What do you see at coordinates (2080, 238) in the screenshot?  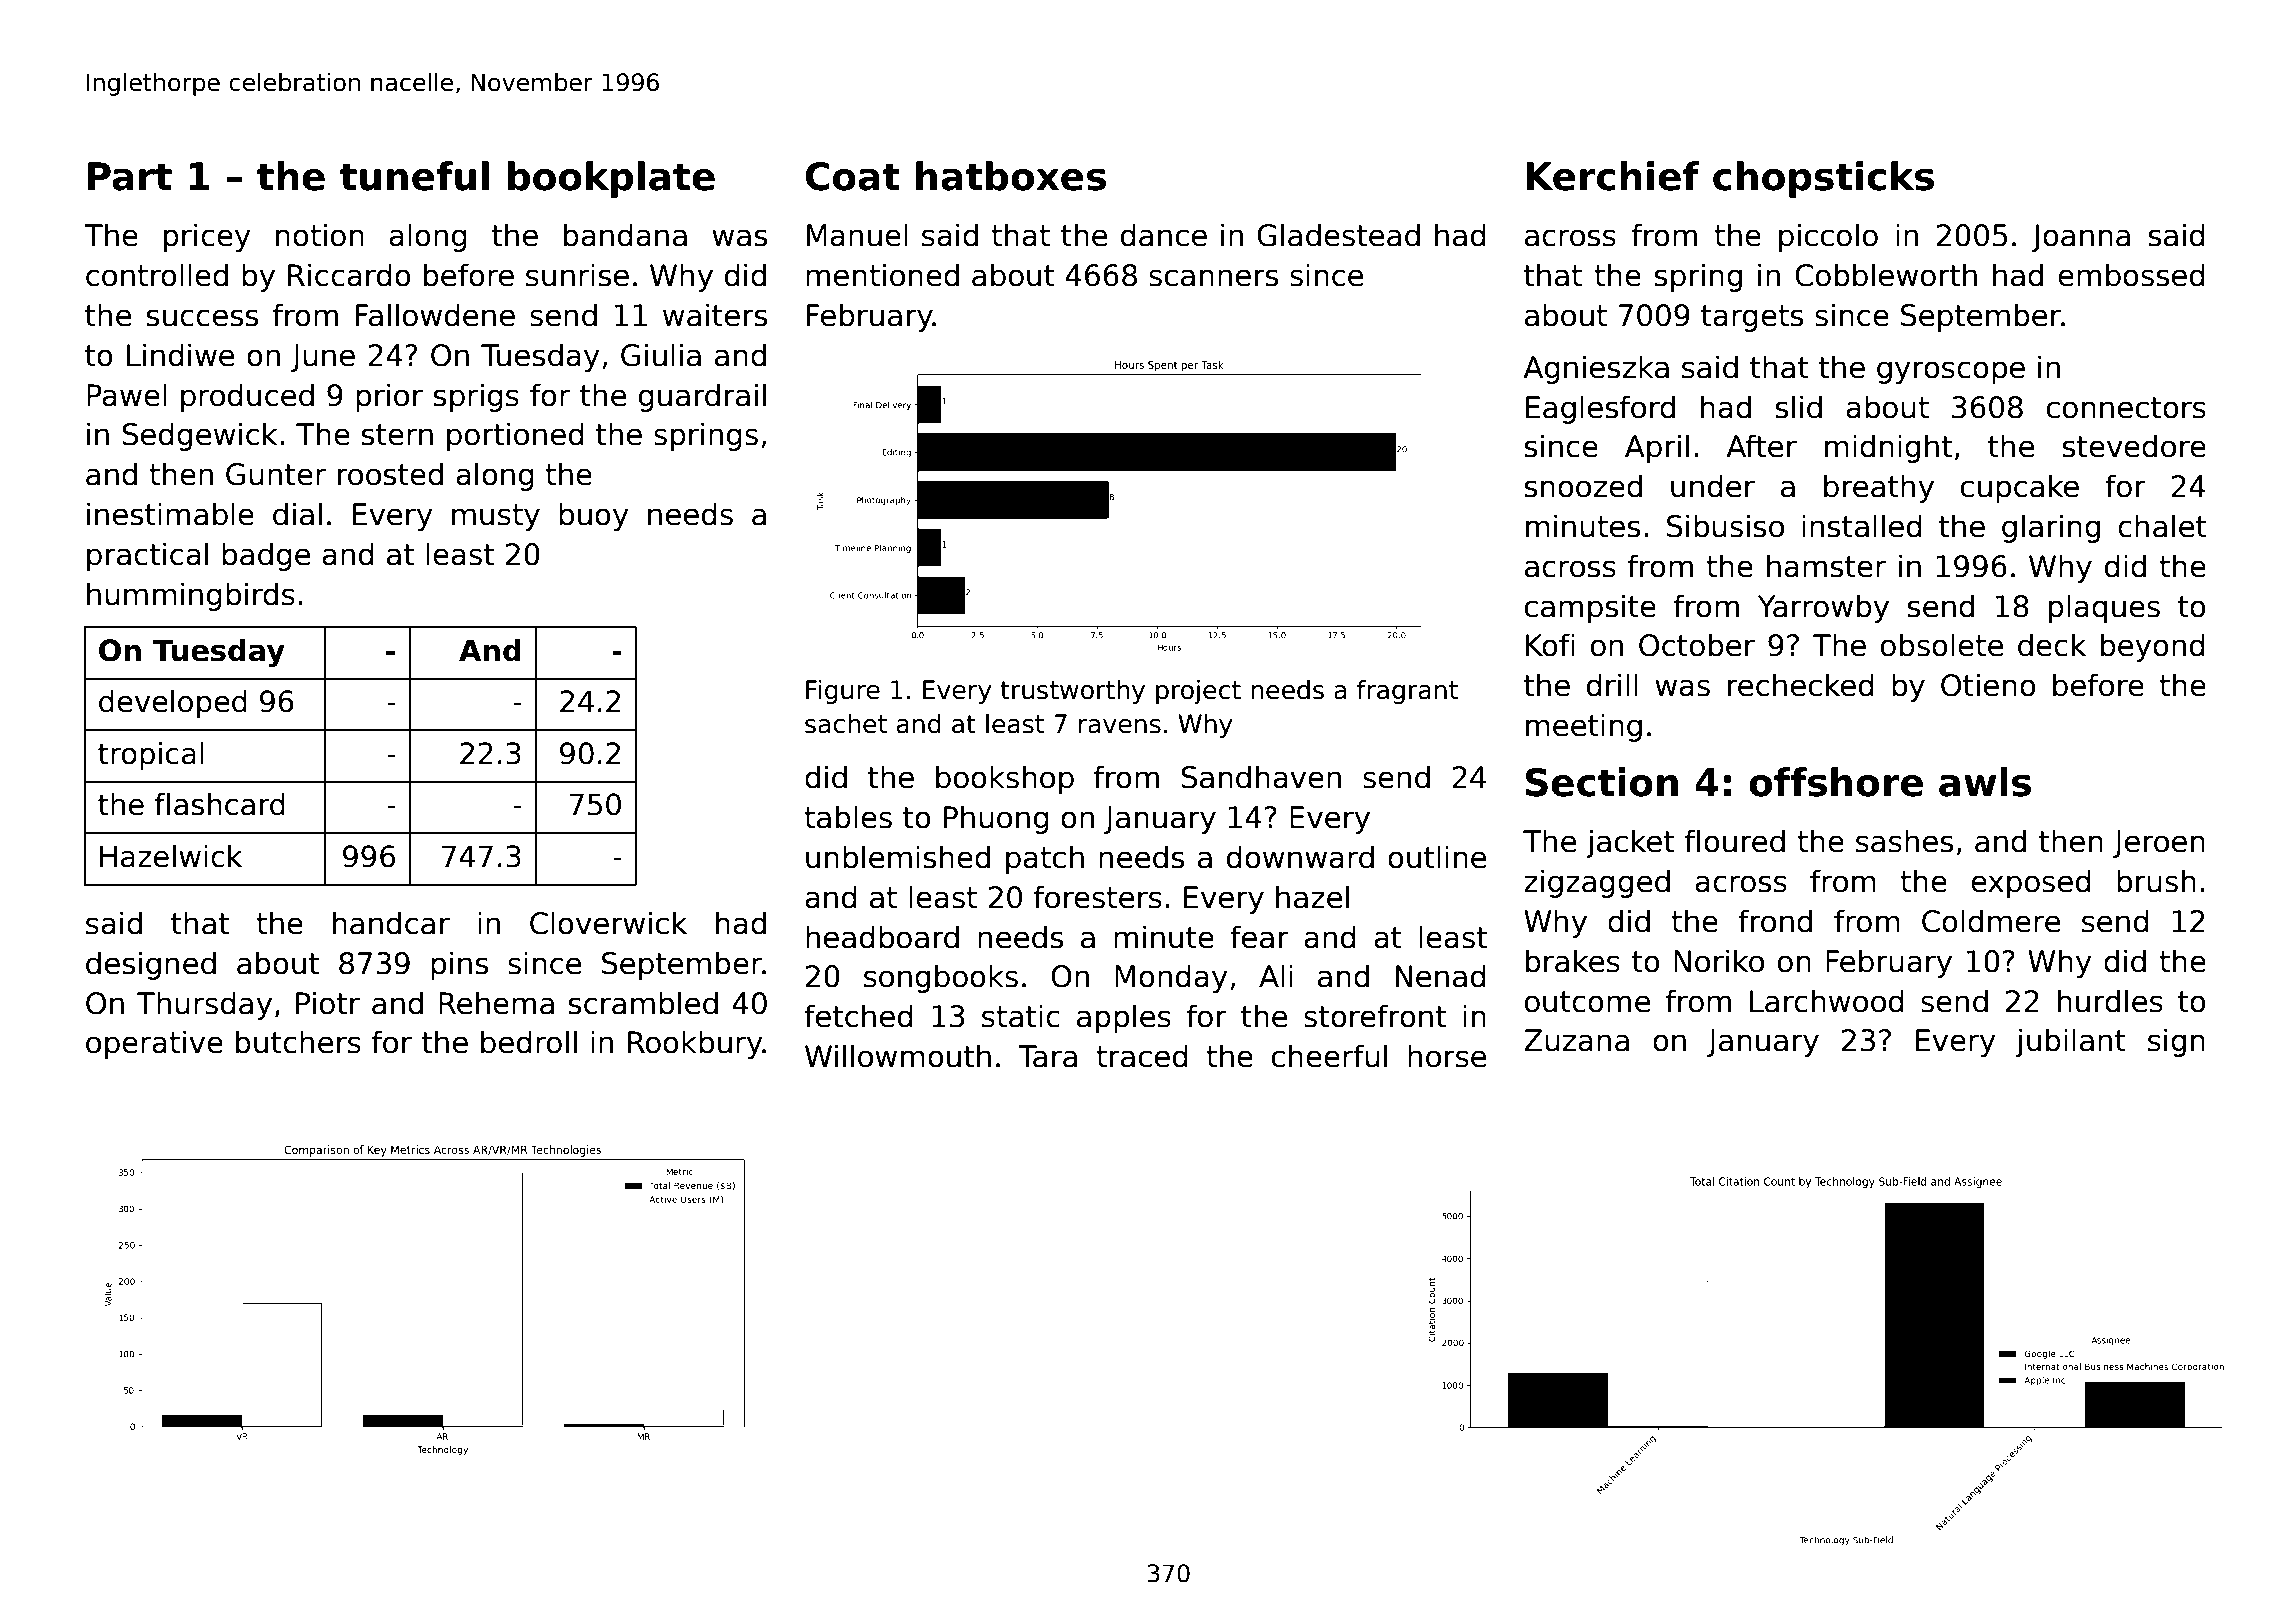 I see `Joanna` at bounding box center [2080, 238].
